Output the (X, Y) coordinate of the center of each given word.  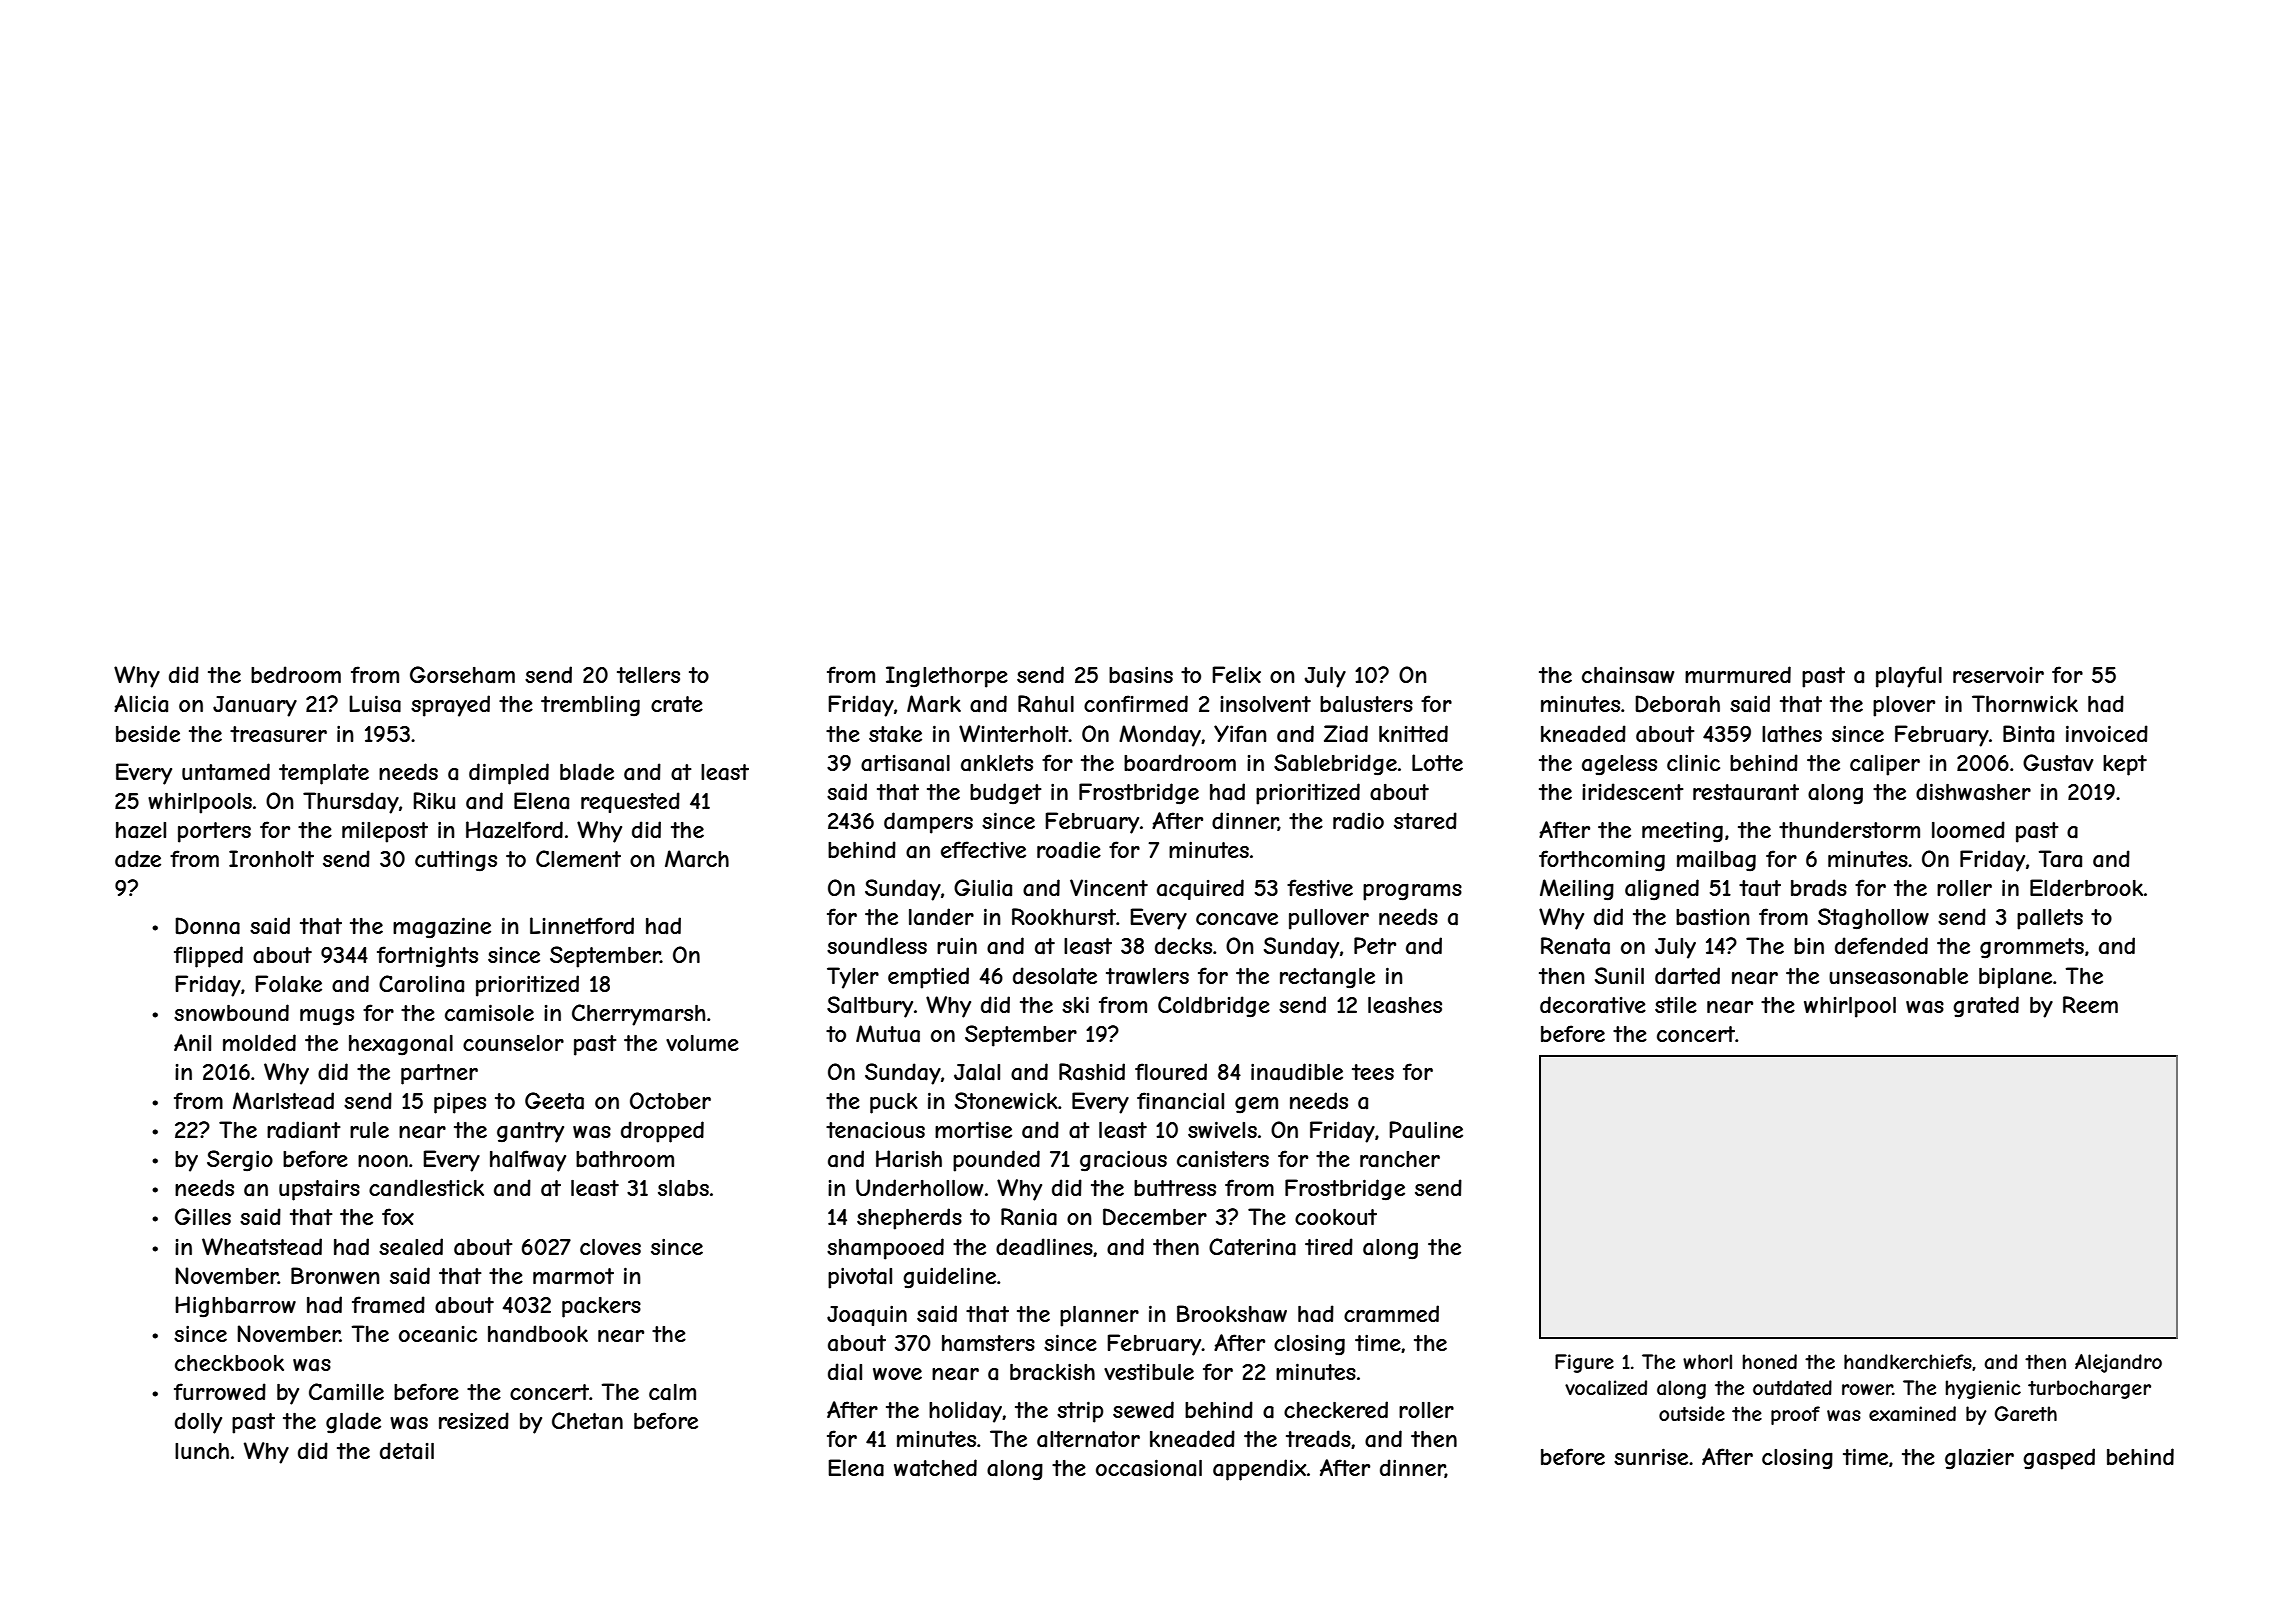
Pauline (1426, 1130)
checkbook (229, 1363)
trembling (590, 706)
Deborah (1677, 704)
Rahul (1046, 704)
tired (1329, 1246)
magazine (442, 928)
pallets (2050, 919)
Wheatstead (262, 1247)
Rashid (1092, 1072)
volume (702, 1043)
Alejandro (2118, 1363)
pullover (1329, 919)
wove (897, 1374)
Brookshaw (1232, 1314)
